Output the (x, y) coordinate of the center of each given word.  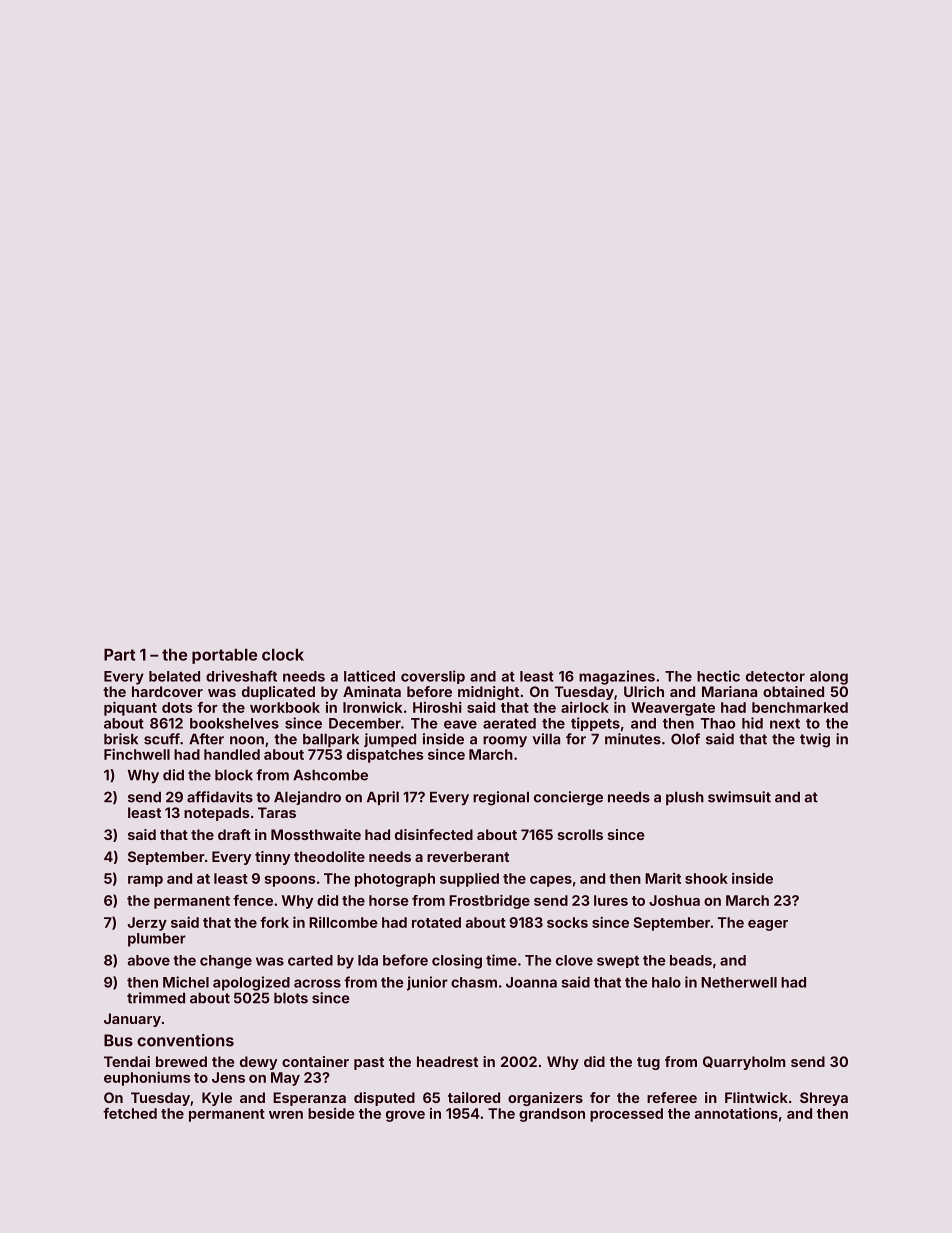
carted (310, 960)
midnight (488, 693)
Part (119, 655)
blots (291, 998)
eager (768, 925)
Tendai (127, 1061)
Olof (685, 739)
